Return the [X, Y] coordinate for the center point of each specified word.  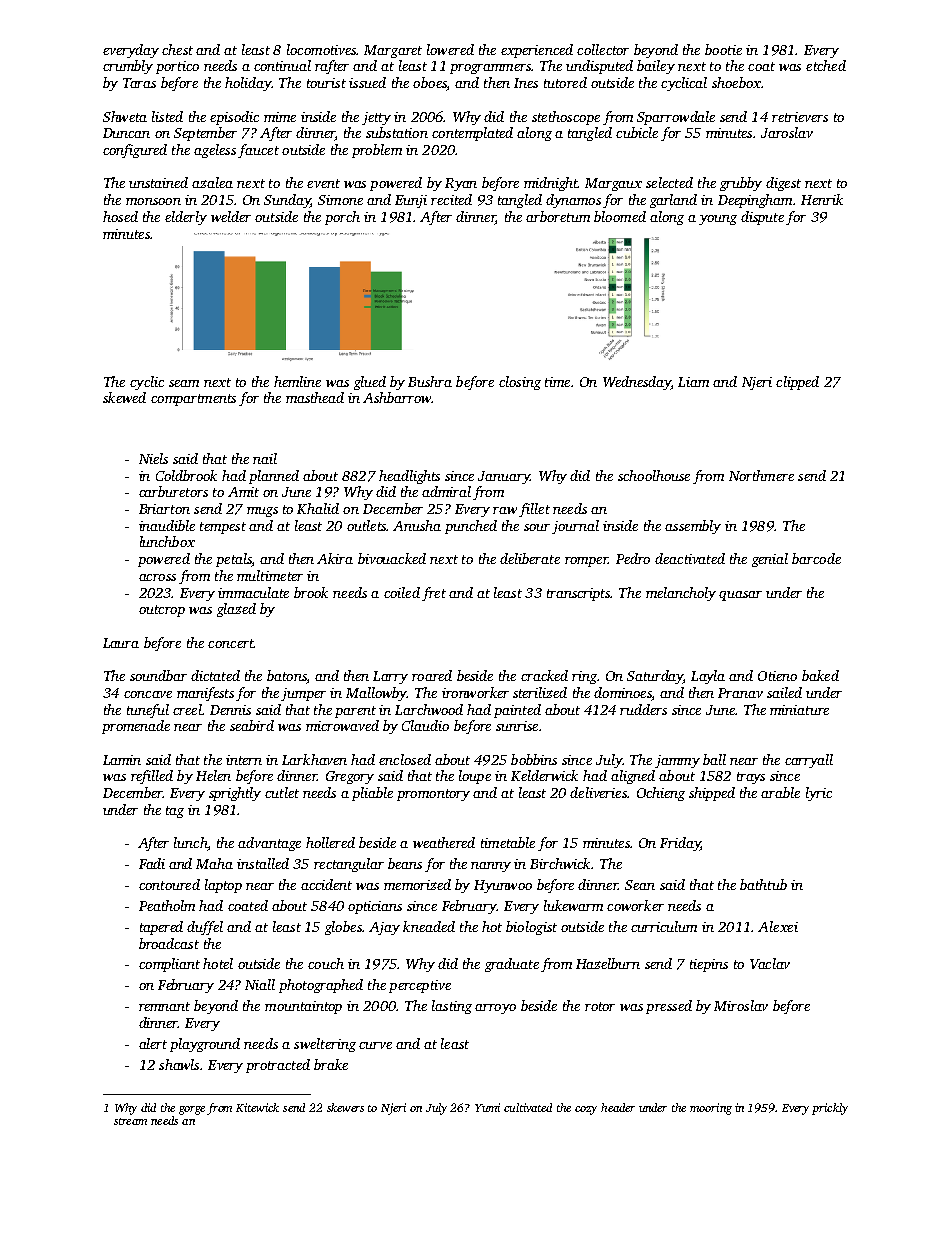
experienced [537, 51]
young [718, 220]
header [618, 1107]
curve [375, 1045]
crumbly [128, 67]
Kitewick [257, 1107]
